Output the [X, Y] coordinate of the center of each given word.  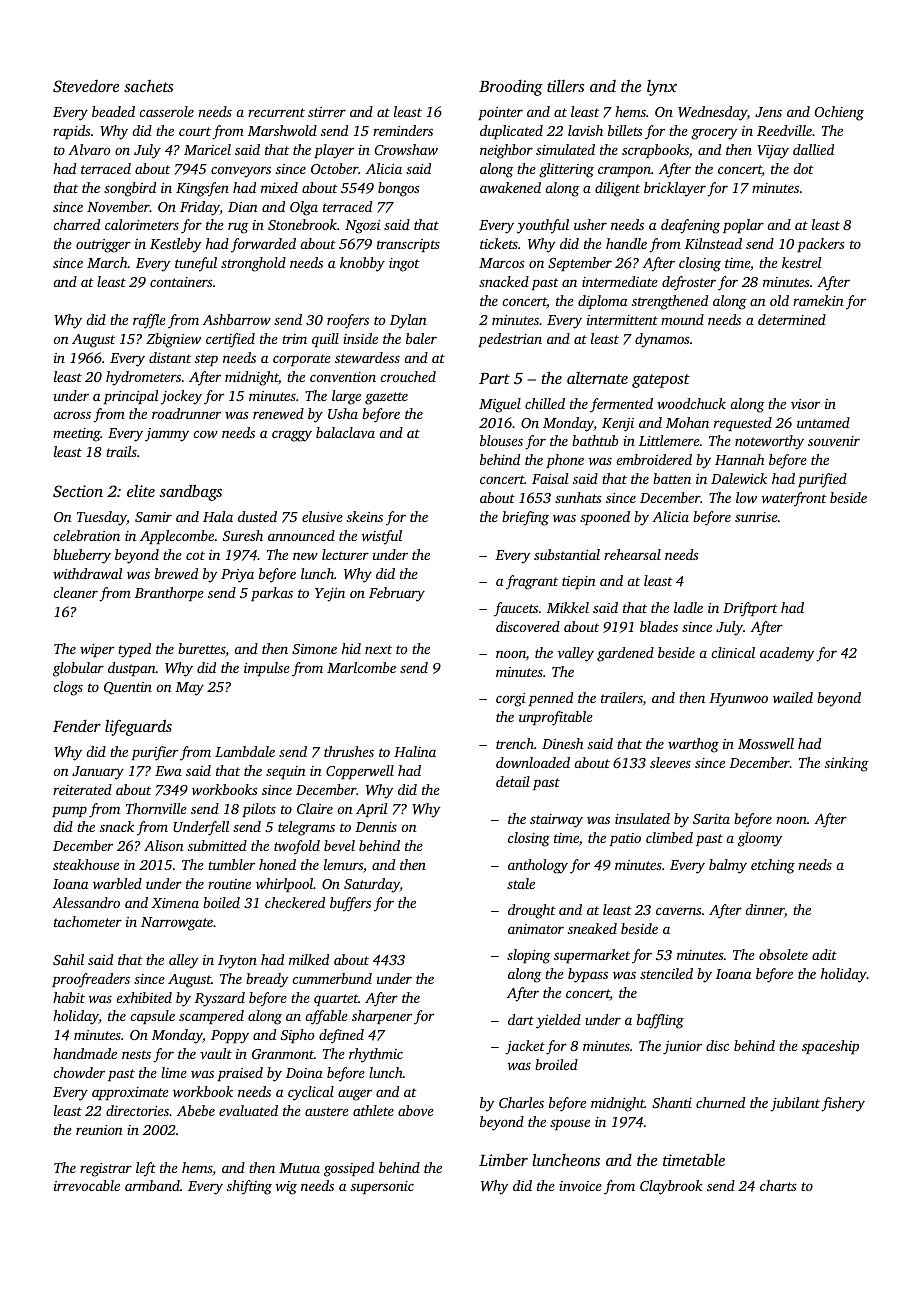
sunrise [756, 517]
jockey [181, 397]
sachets [148, 86]
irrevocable [87, 1185]
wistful [382, 537]
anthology [538, 866]
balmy [728, 866]
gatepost [661, 381]
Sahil [68, 959]
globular [78, 669]
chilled [545, 403]
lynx [662, 88]
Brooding [511, 88]
